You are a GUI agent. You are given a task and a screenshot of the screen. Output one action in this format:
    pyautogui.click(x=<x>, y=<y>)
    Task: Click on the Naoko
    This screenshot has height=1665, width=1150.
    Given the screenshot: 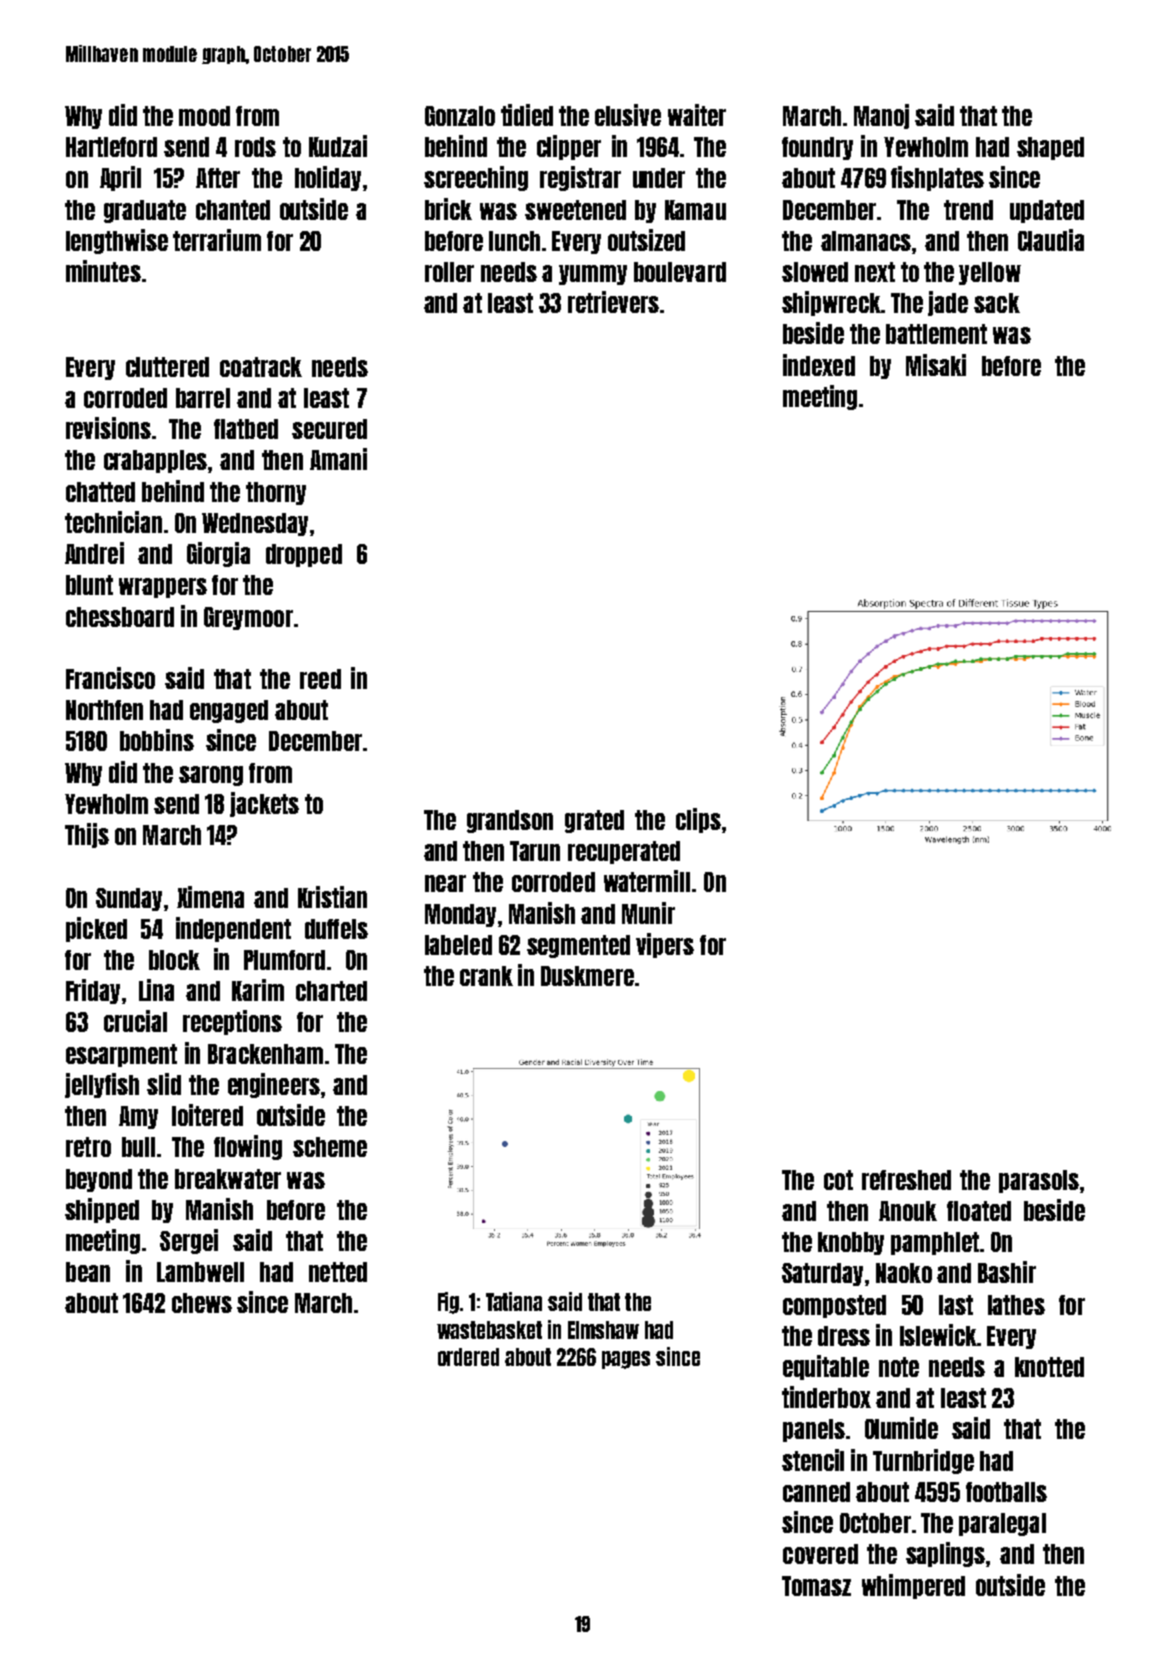 What is the action you would take?
    pyautogui.click(x=904, y=1273)
